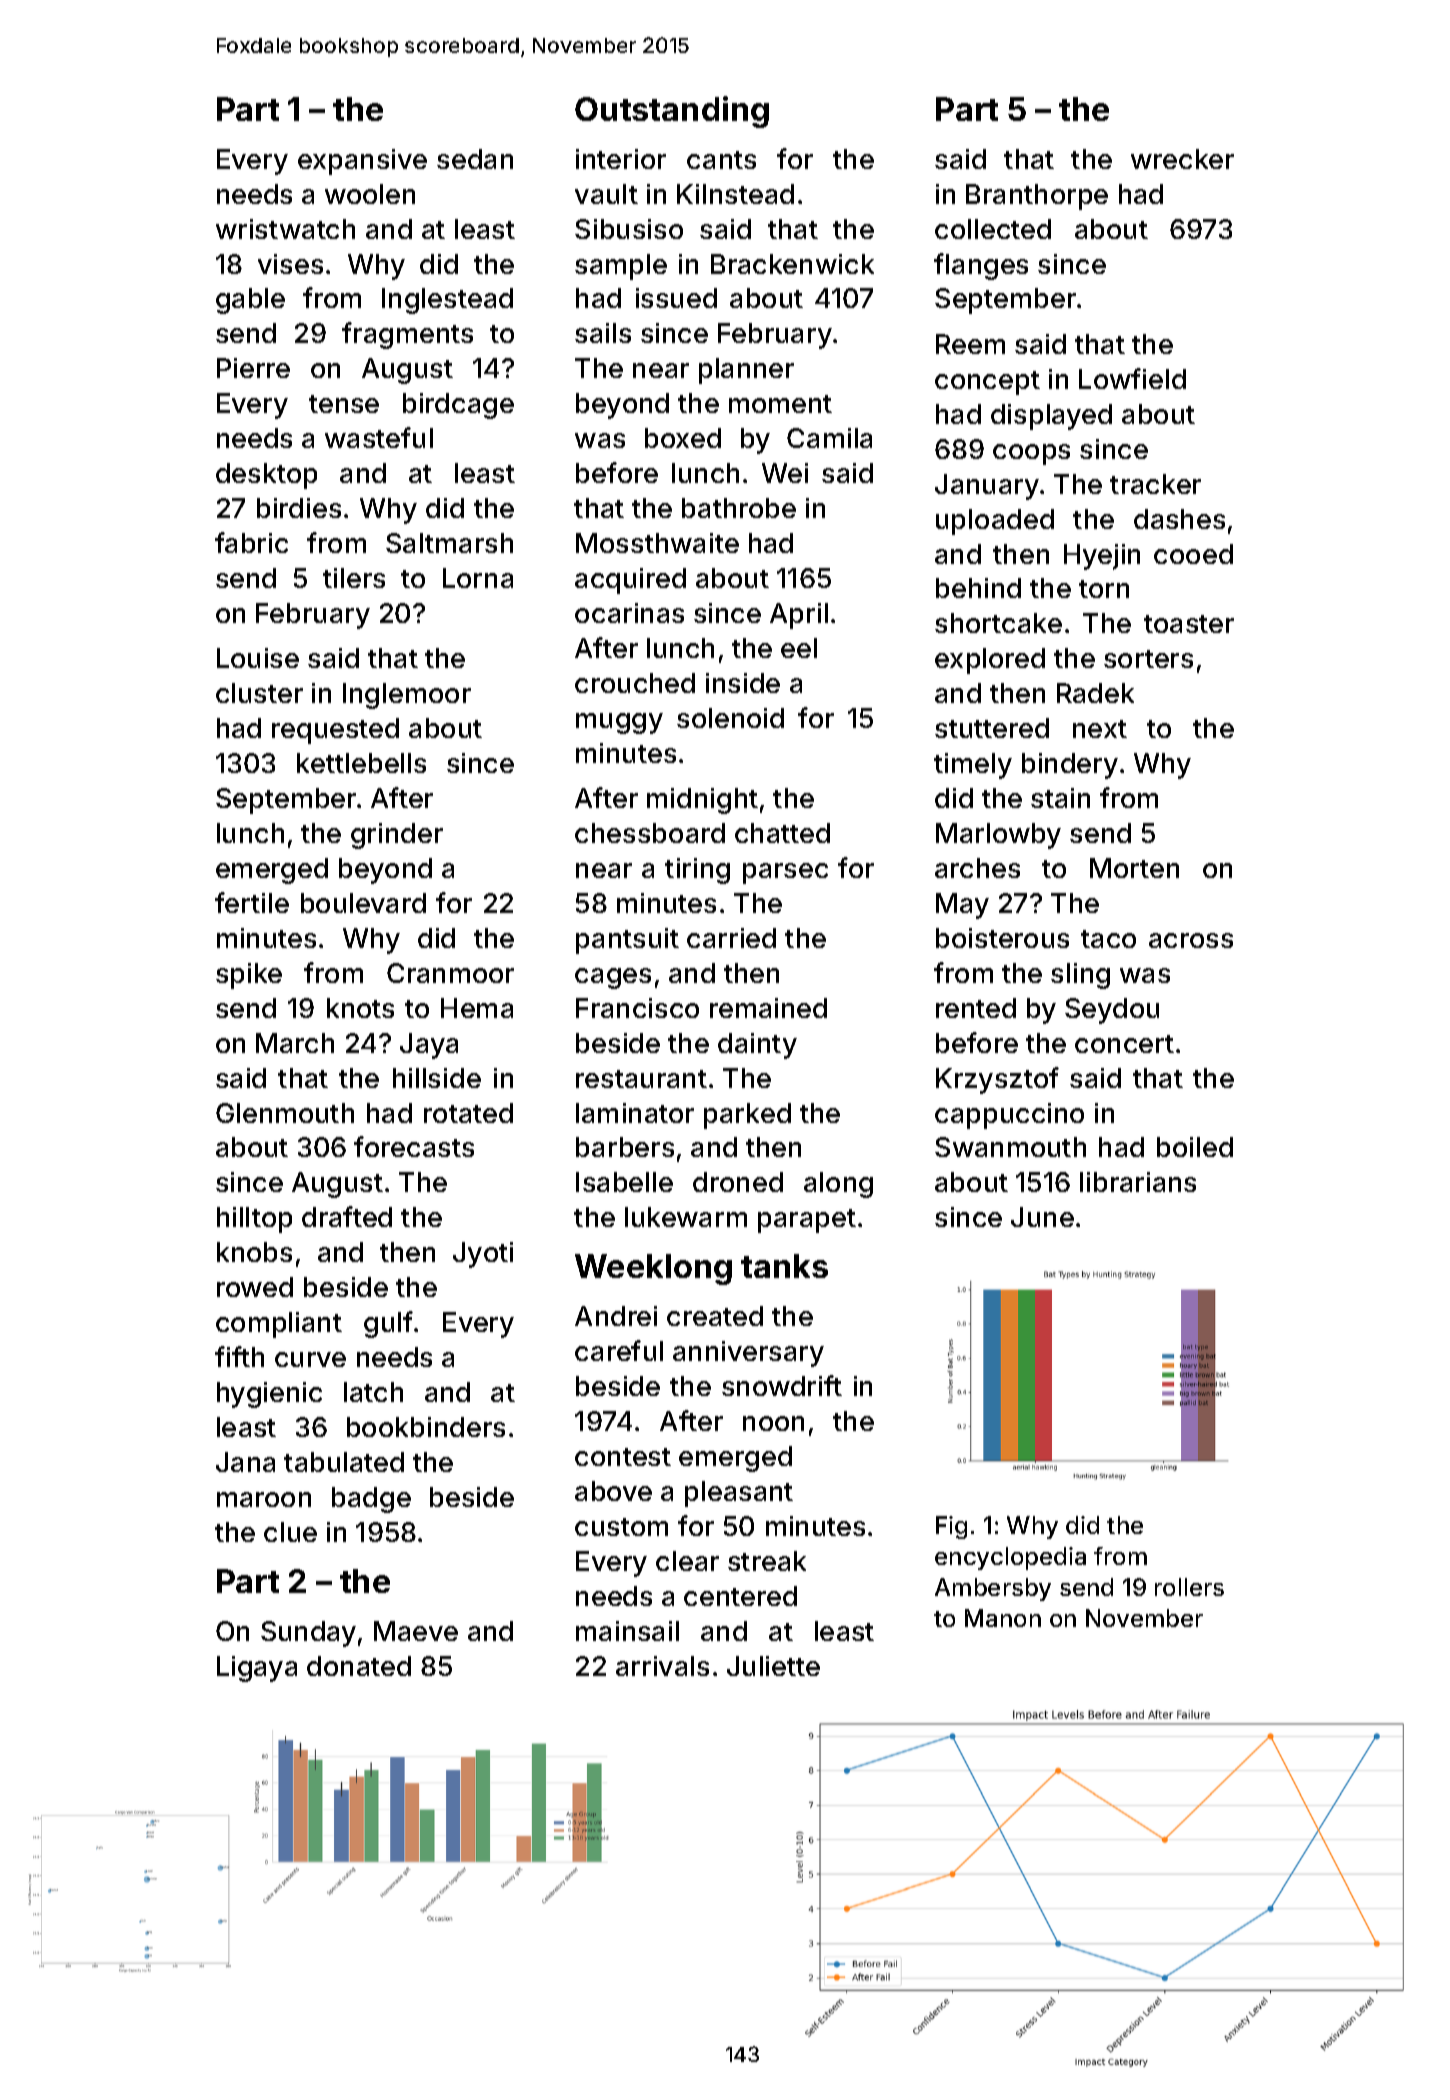  What do you see at coordinates (767, 1561) in the document?
I see `streak` at bounding box center [767, 1561].
